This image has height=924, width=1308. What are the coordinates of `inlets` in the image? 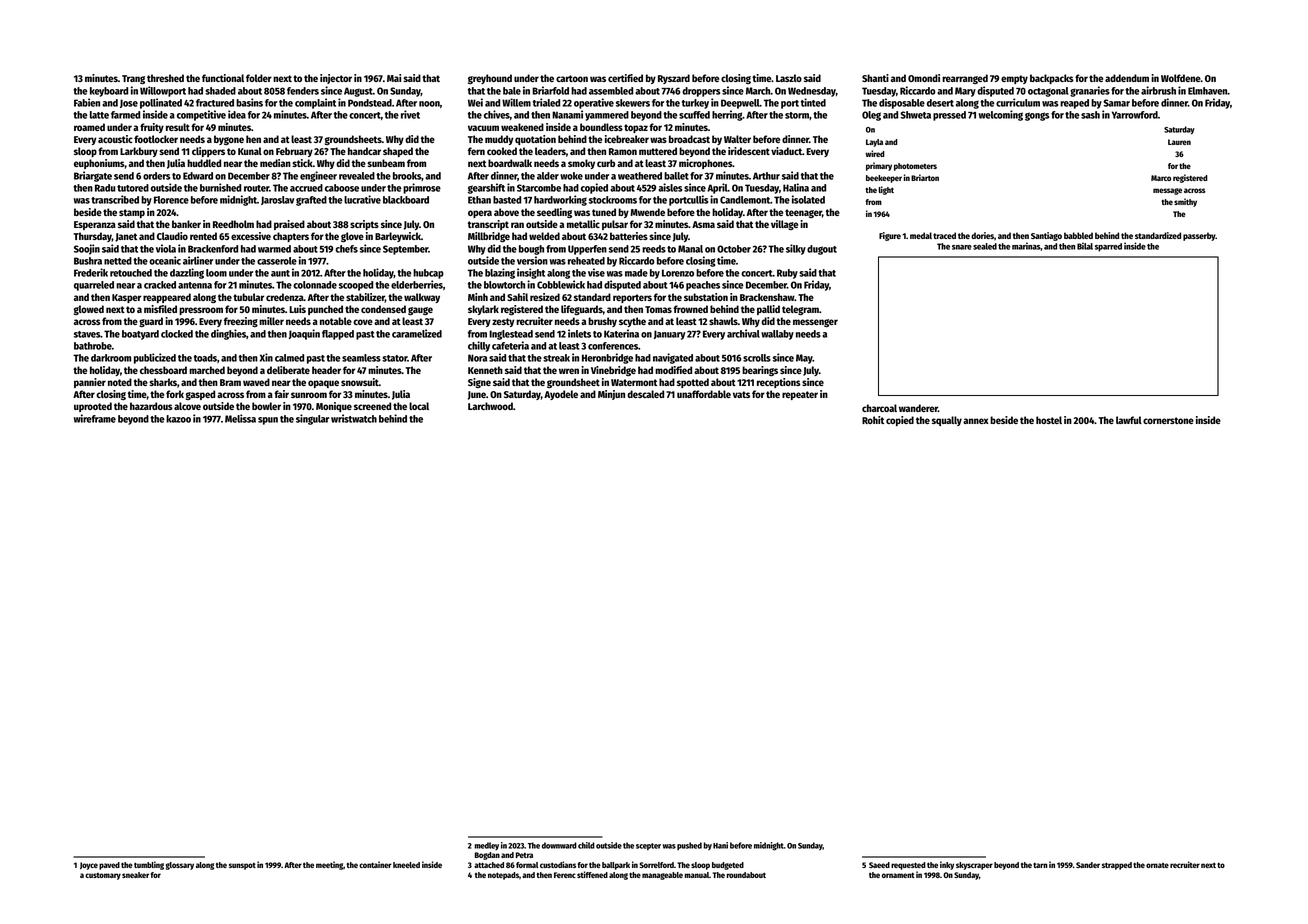 It's located at (579, 333).
